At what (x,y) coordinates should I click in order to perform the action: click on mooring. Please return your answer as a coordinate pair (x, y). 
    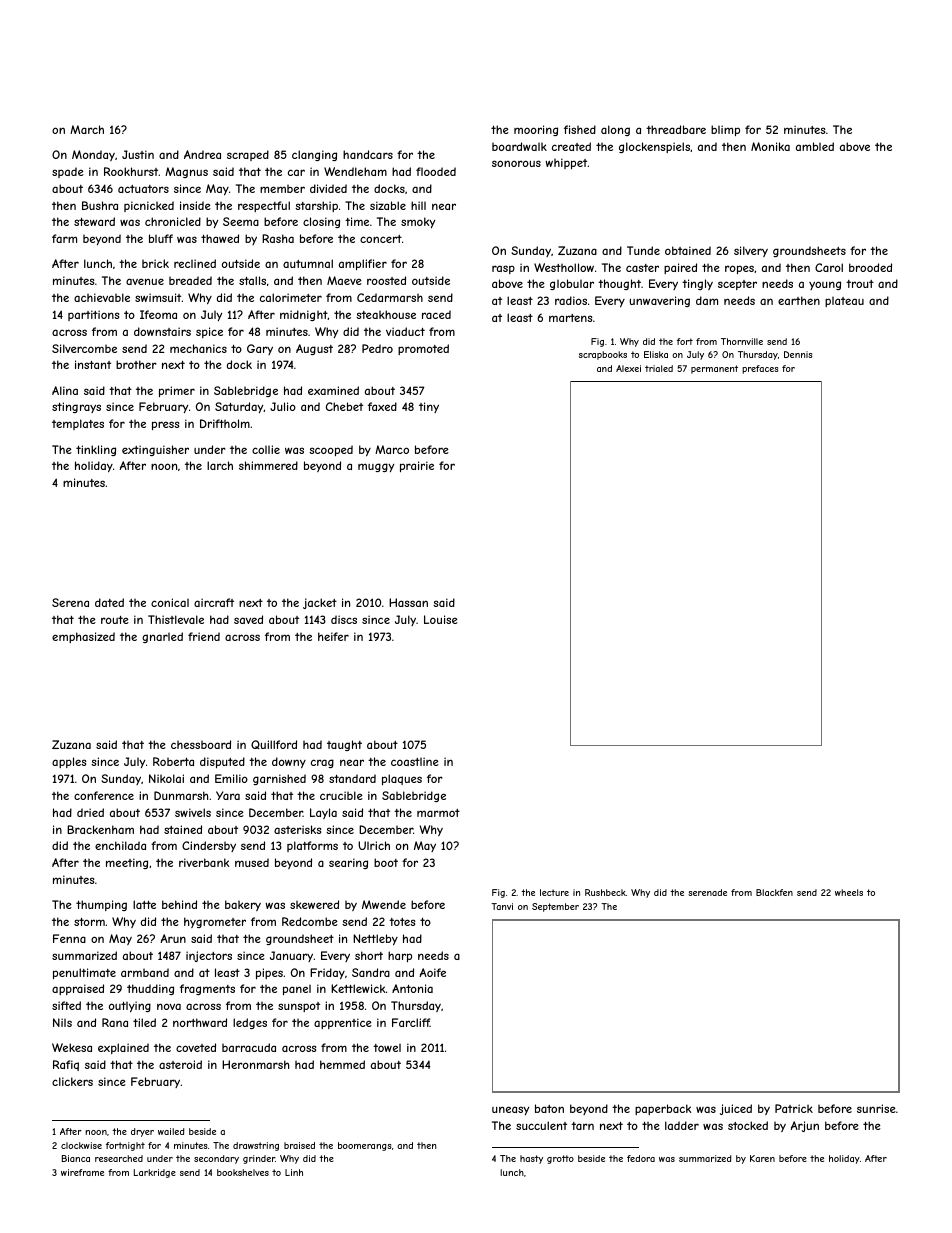
    Looking at the image, I should click on (536, 130).
